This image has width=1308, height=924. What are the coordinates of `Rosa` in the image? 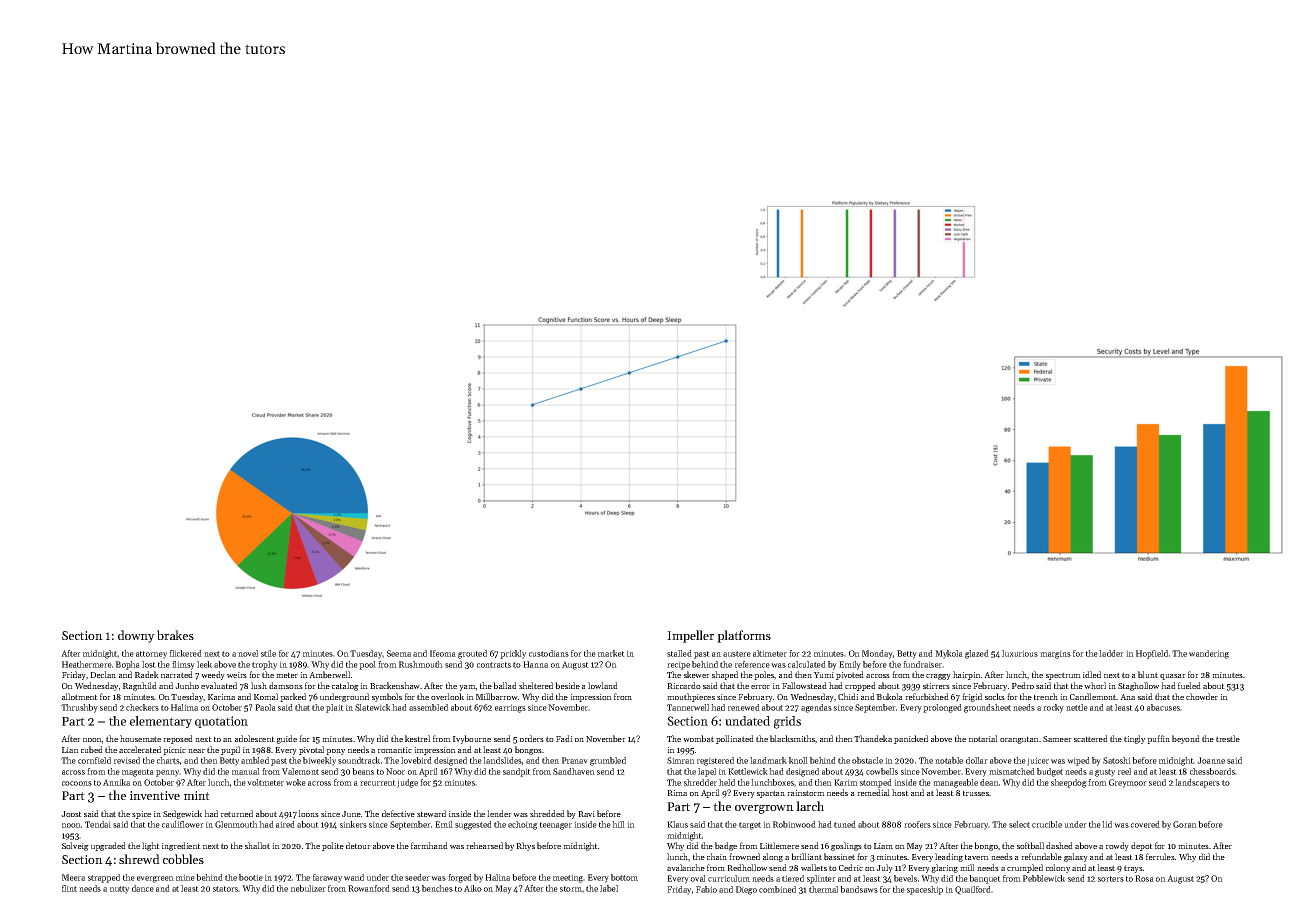 It's located at (1144, 878).
